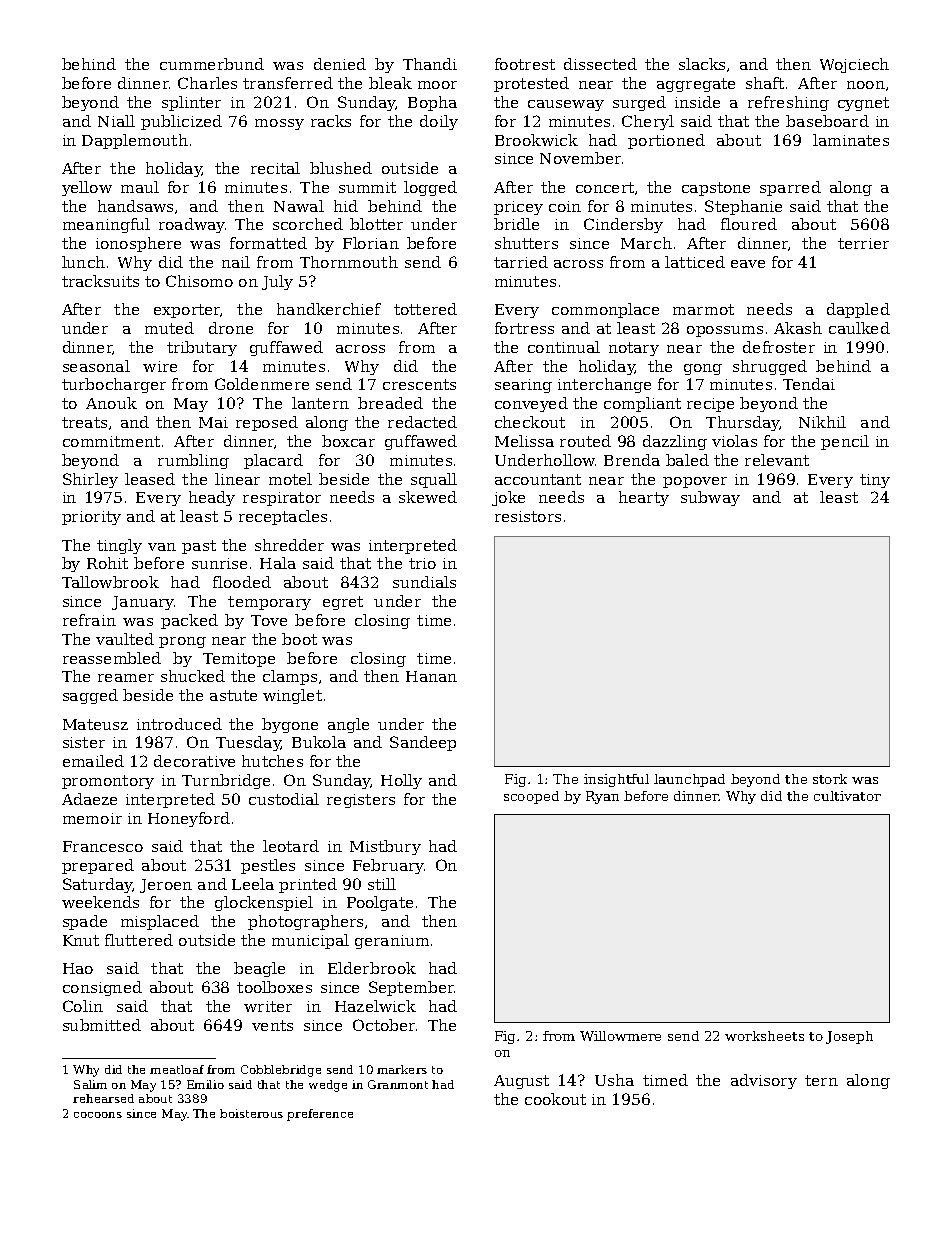  Describe the element at coordinates (525, 64) in the page. I see `footrest` at that location.
